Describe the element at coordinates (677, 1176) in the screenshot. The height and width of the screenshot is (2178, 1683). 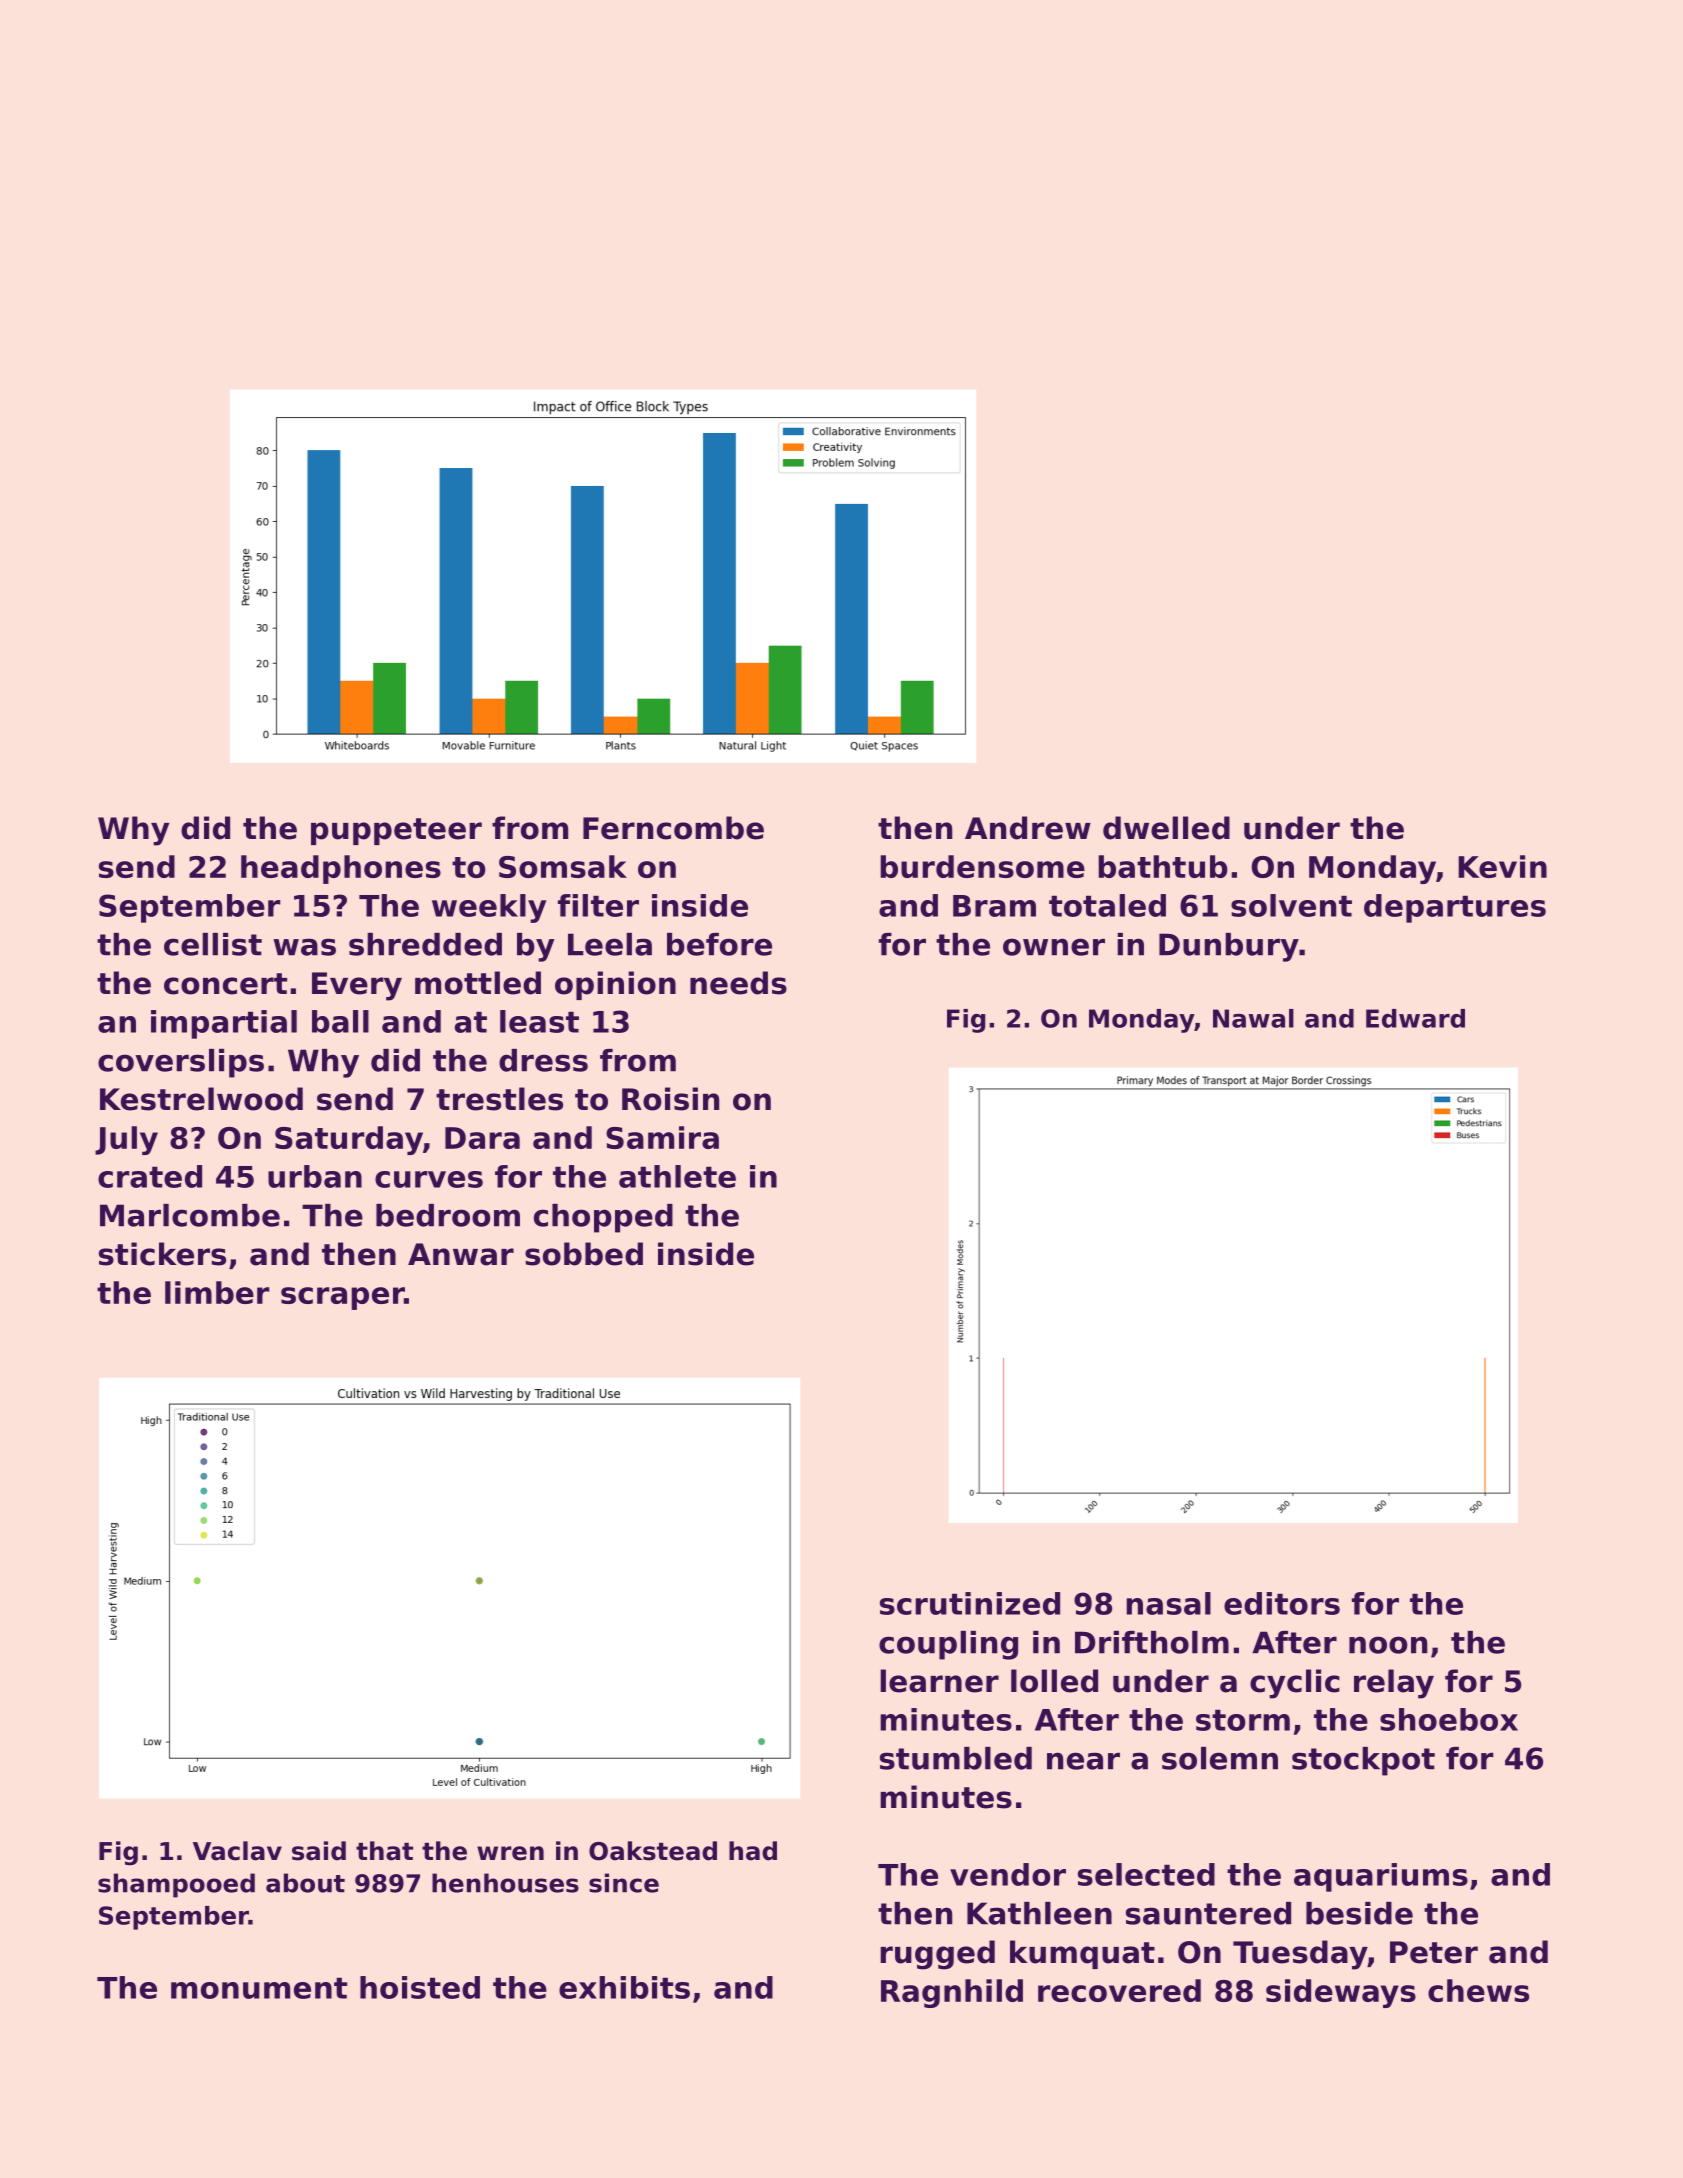
I see `athlete` at that location.
